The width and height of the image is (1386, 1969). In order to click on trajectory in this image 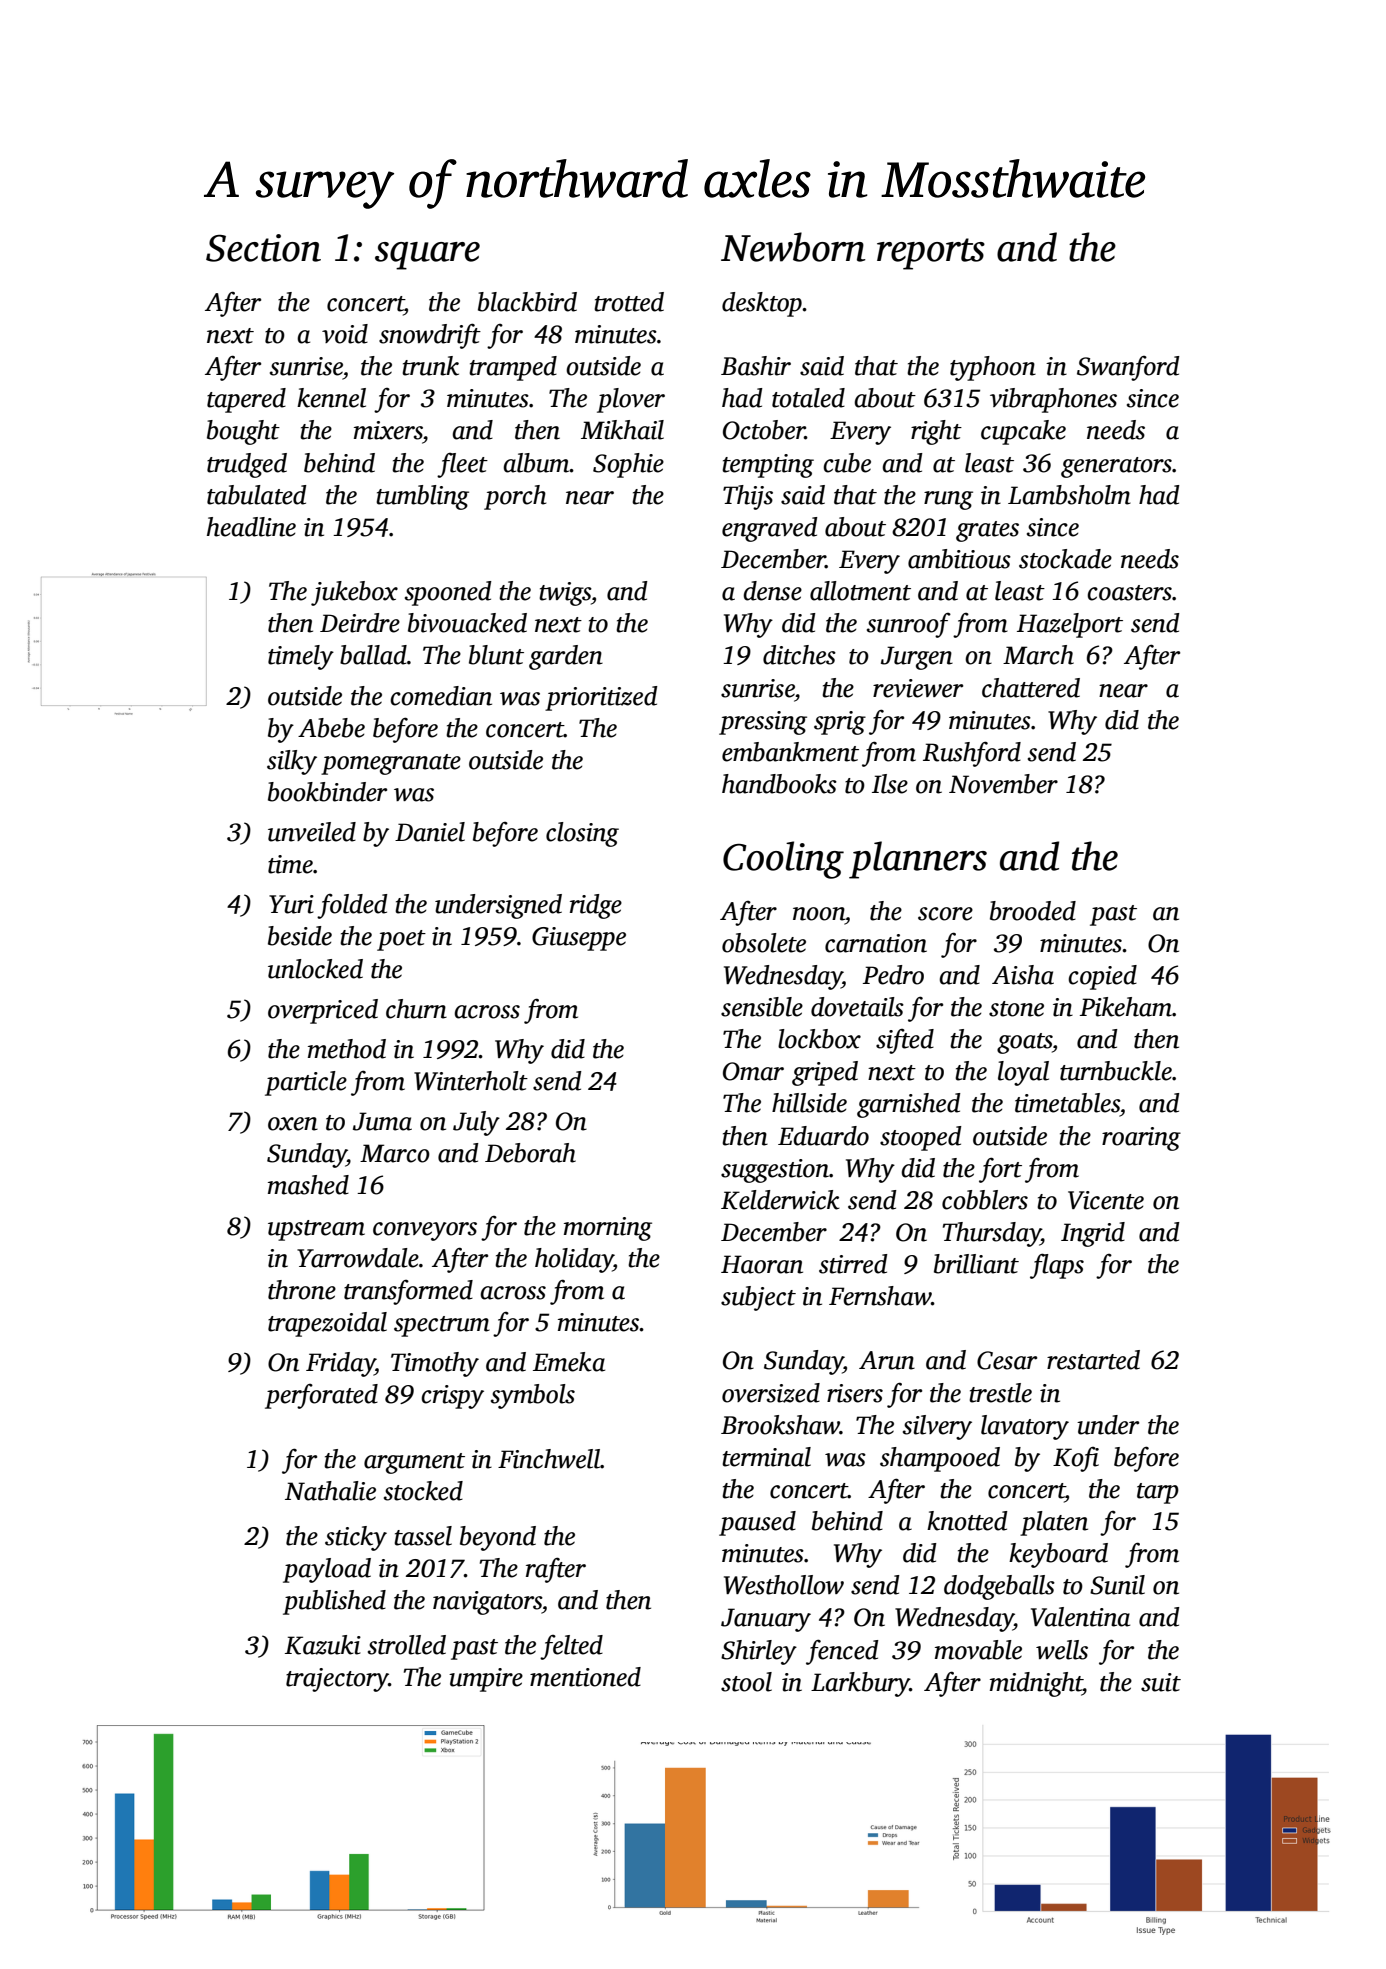, I will do `click(337, 1680)`.
